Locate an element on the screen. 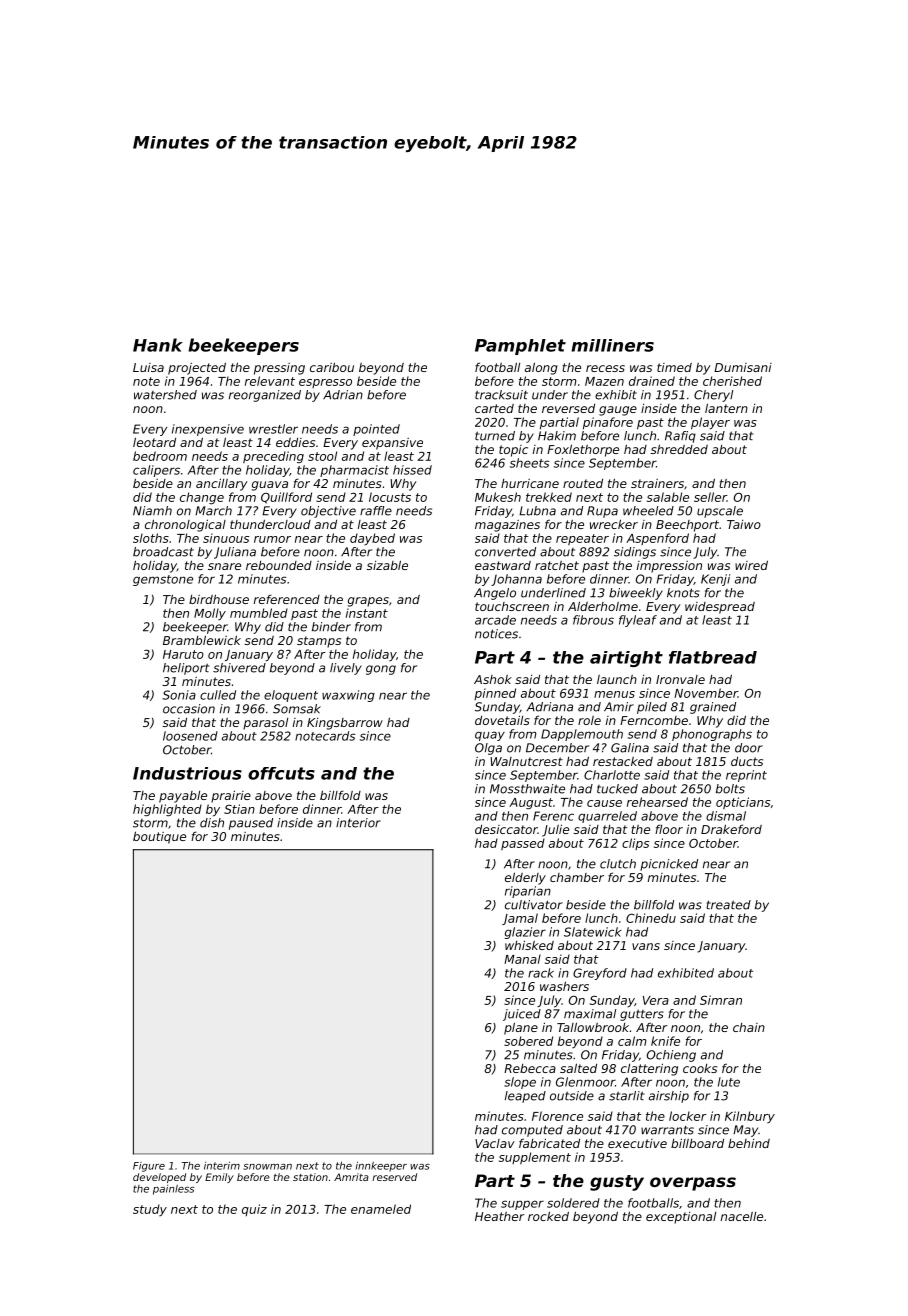  Figure is located at coordinates (149, 1167).
